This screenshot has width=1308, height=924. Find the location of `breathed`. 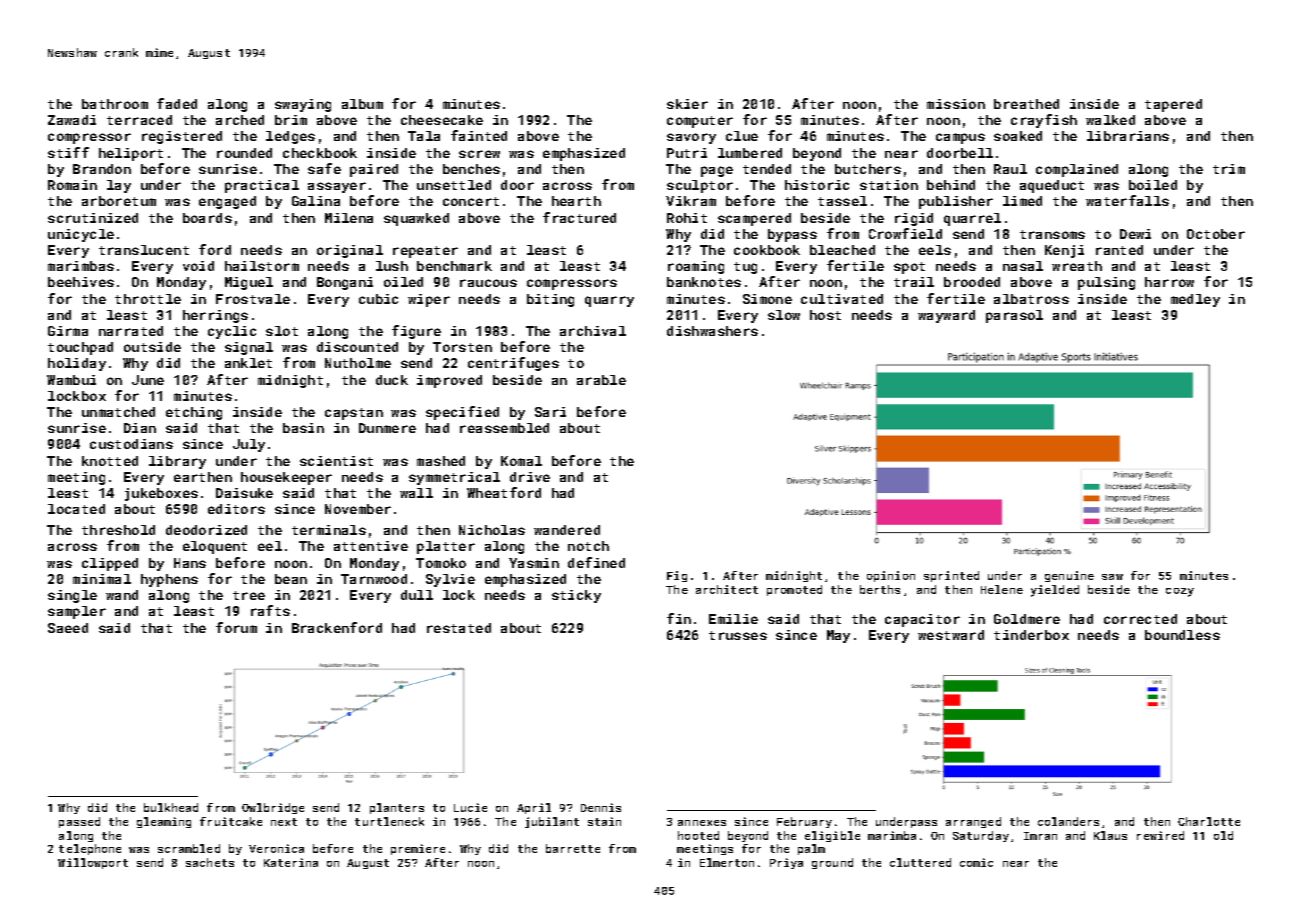

breathed is located at coordinates (1026, 104).
